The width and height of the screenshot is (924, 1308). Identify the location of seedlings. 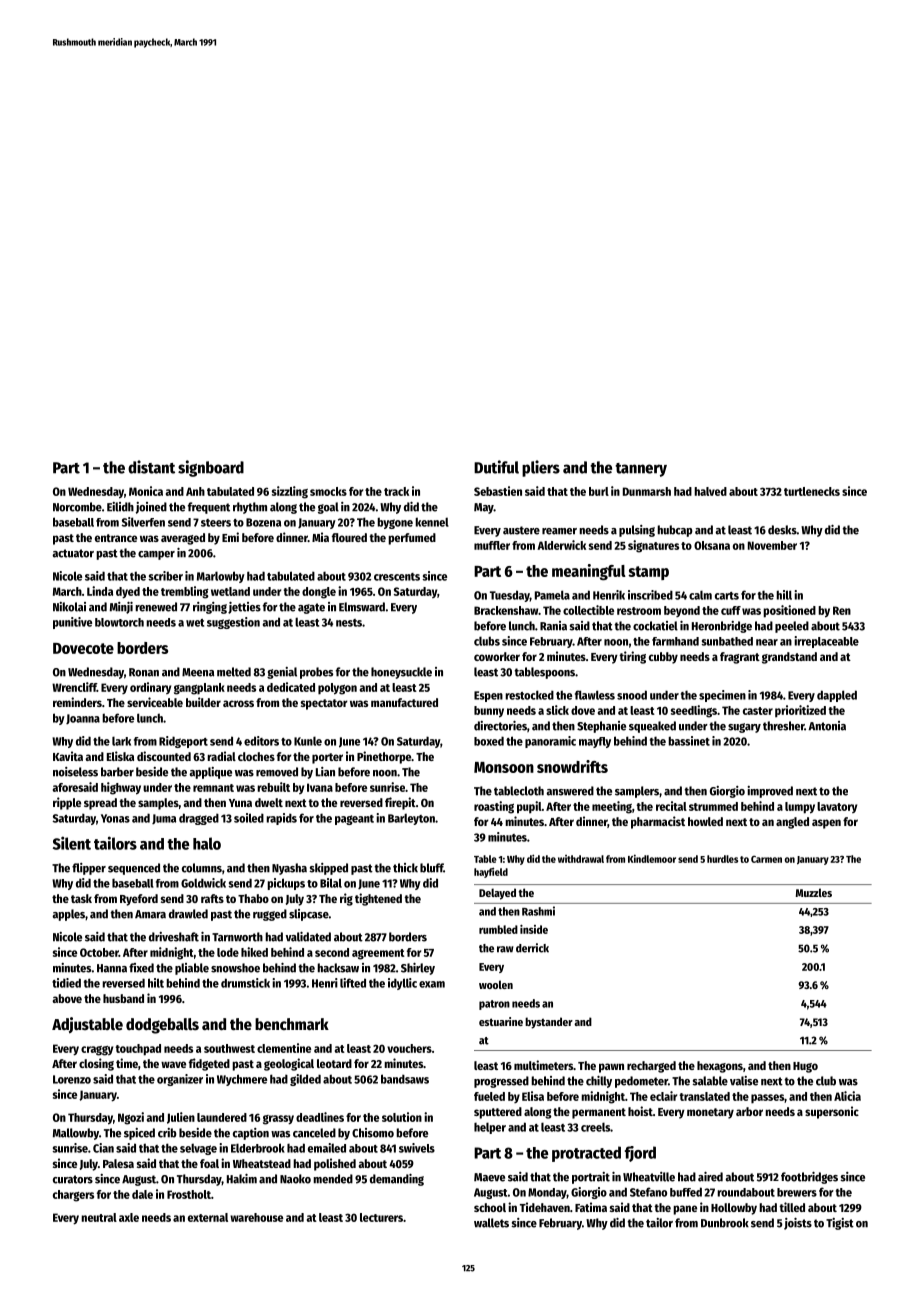
(694, 711).
